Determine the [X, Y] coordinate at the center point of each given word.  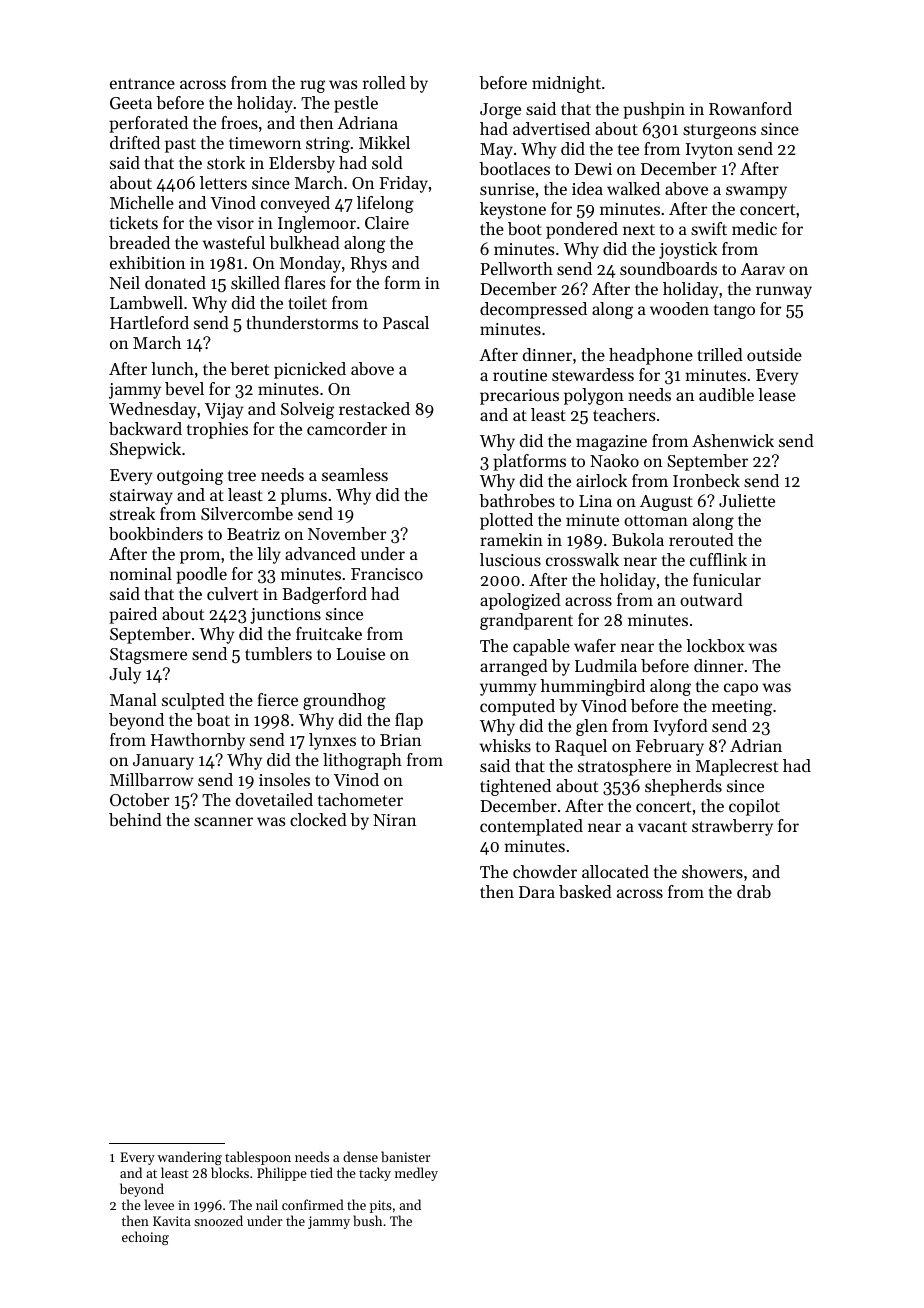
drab [754, 891]
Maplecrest [737, 767]
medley [416, 1174]
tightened [515, 787]
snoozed [218, 1220]
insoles [284, 779]
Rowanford [750, 108]
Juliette [747, 500]
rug [312, 86]
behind [135, 819]
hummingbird [593, 687]
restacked [374, 408]
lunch [172, 368]
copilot [754, 807]
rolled [384, 82]
